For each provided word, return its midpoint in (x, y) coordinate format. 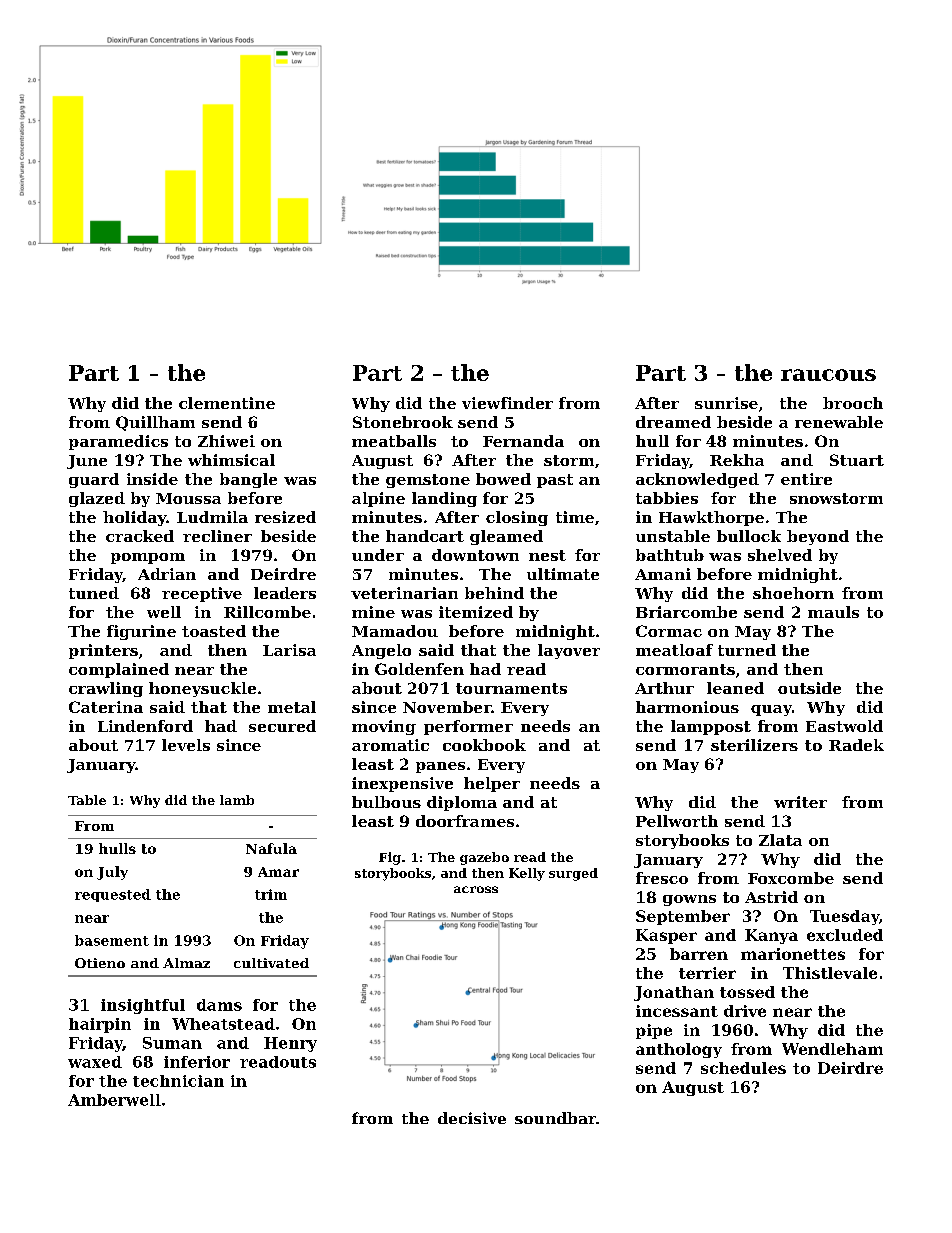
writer (800, 802)
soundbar (555, 1118)
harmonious (687, 707)
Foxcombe (791, 878)
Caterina (106, 707)
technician (178, 1081)
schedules (743, 1068)
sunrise (726, 403)
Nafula (271, 848)
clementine (227, 403)
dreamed (673, 422)
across (476, 889)
